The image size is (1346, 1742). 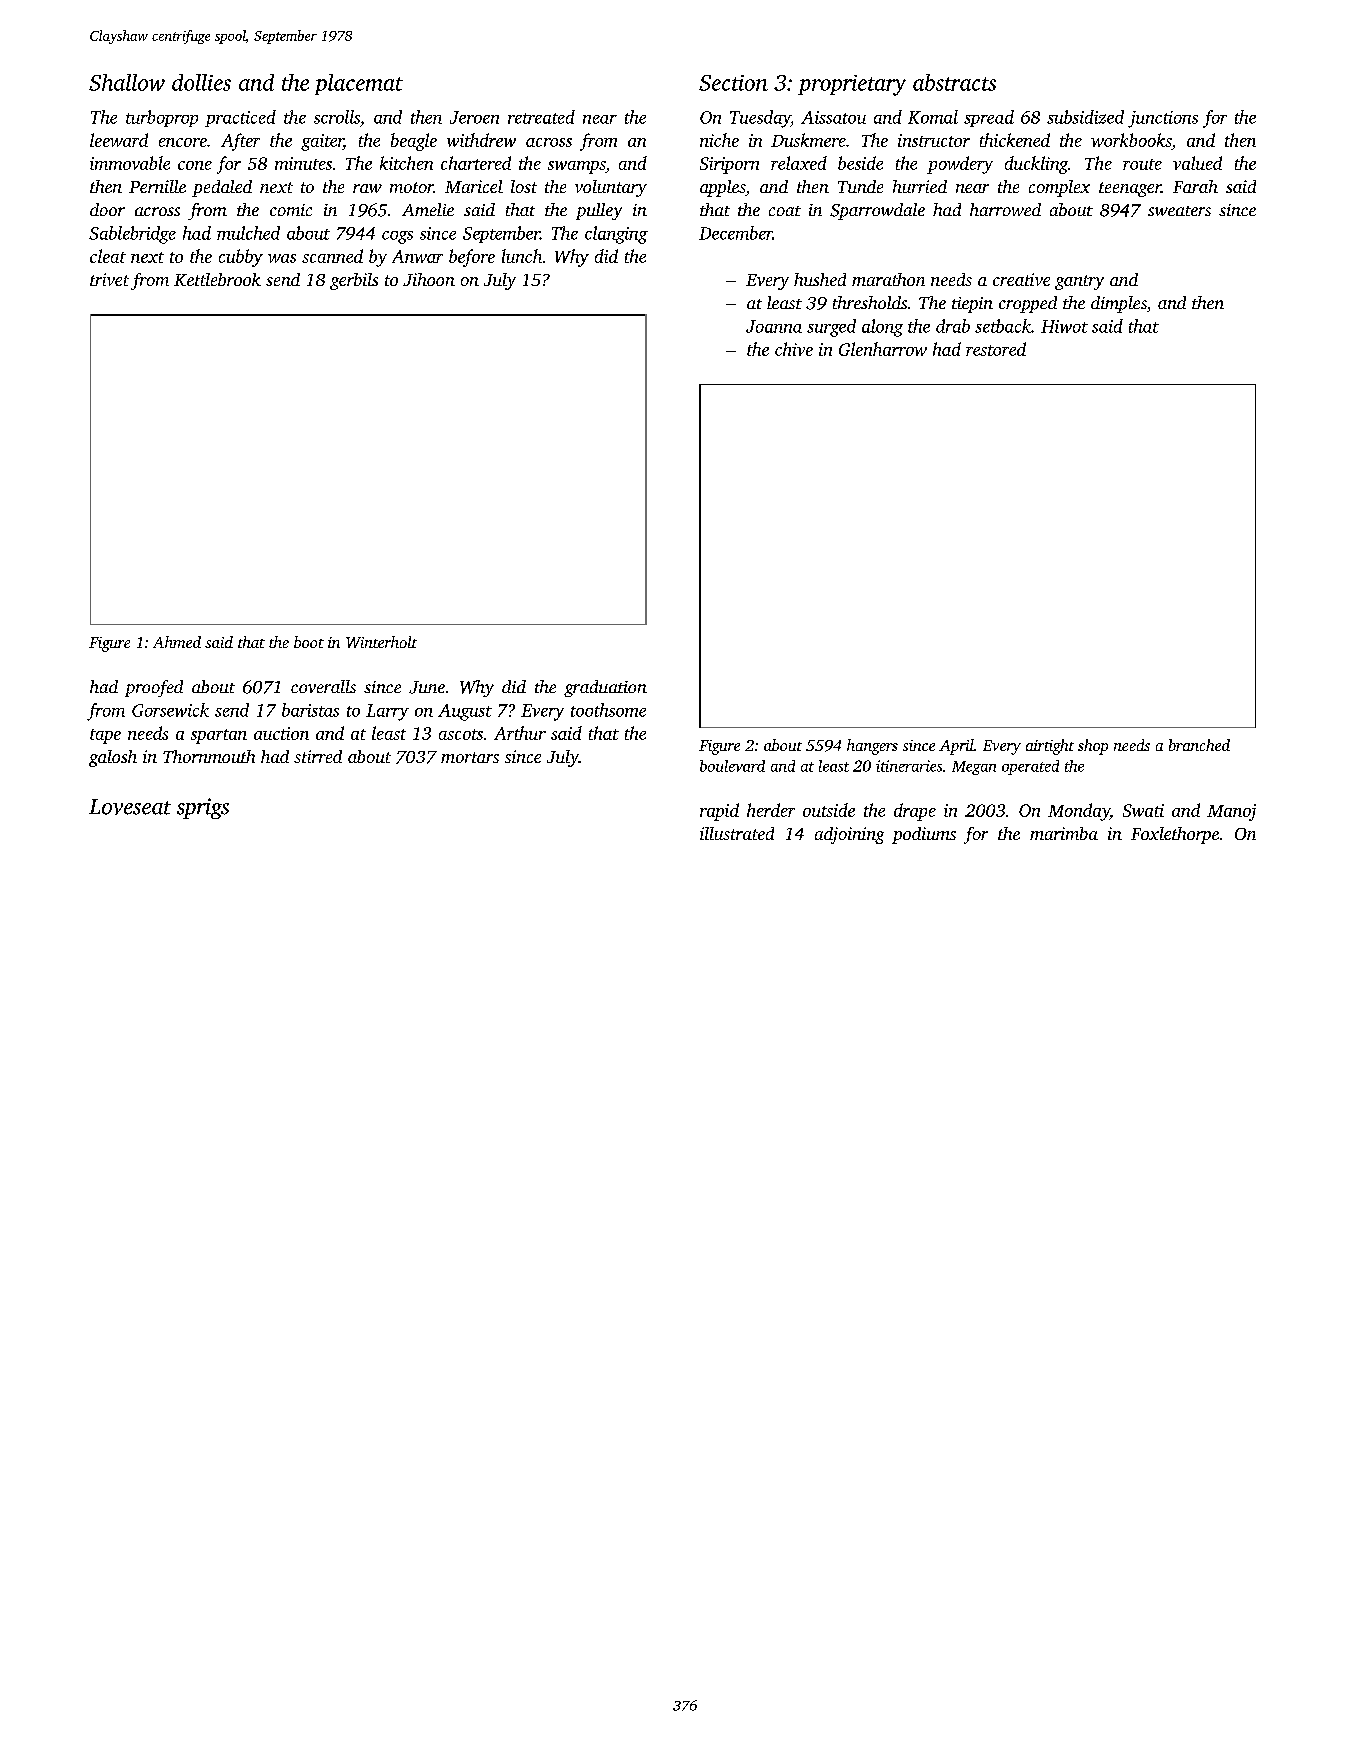 I want to click on December, so click(x=736, y=233).
